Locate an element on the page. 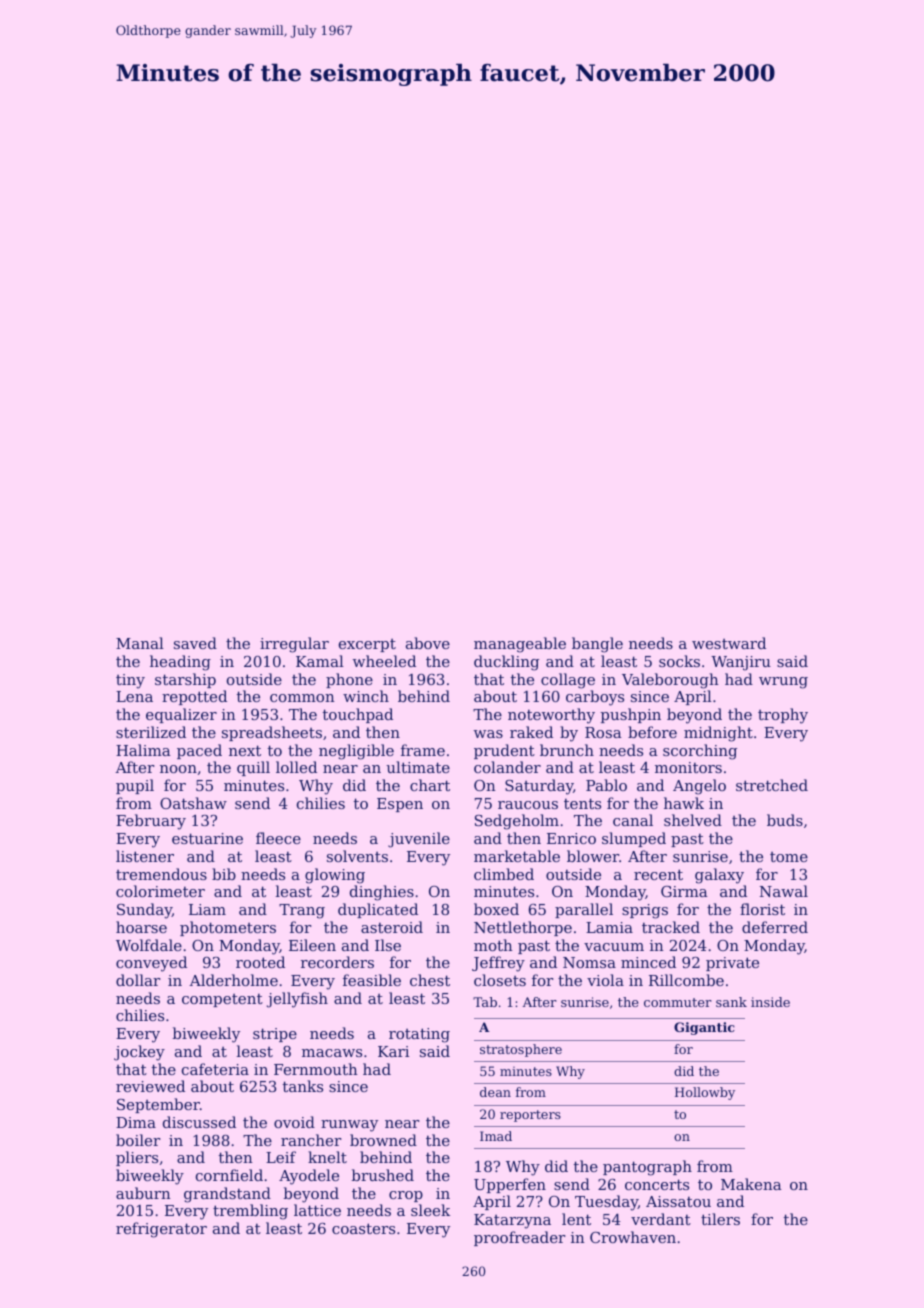  recorders is located at coordinates (337, 962).
